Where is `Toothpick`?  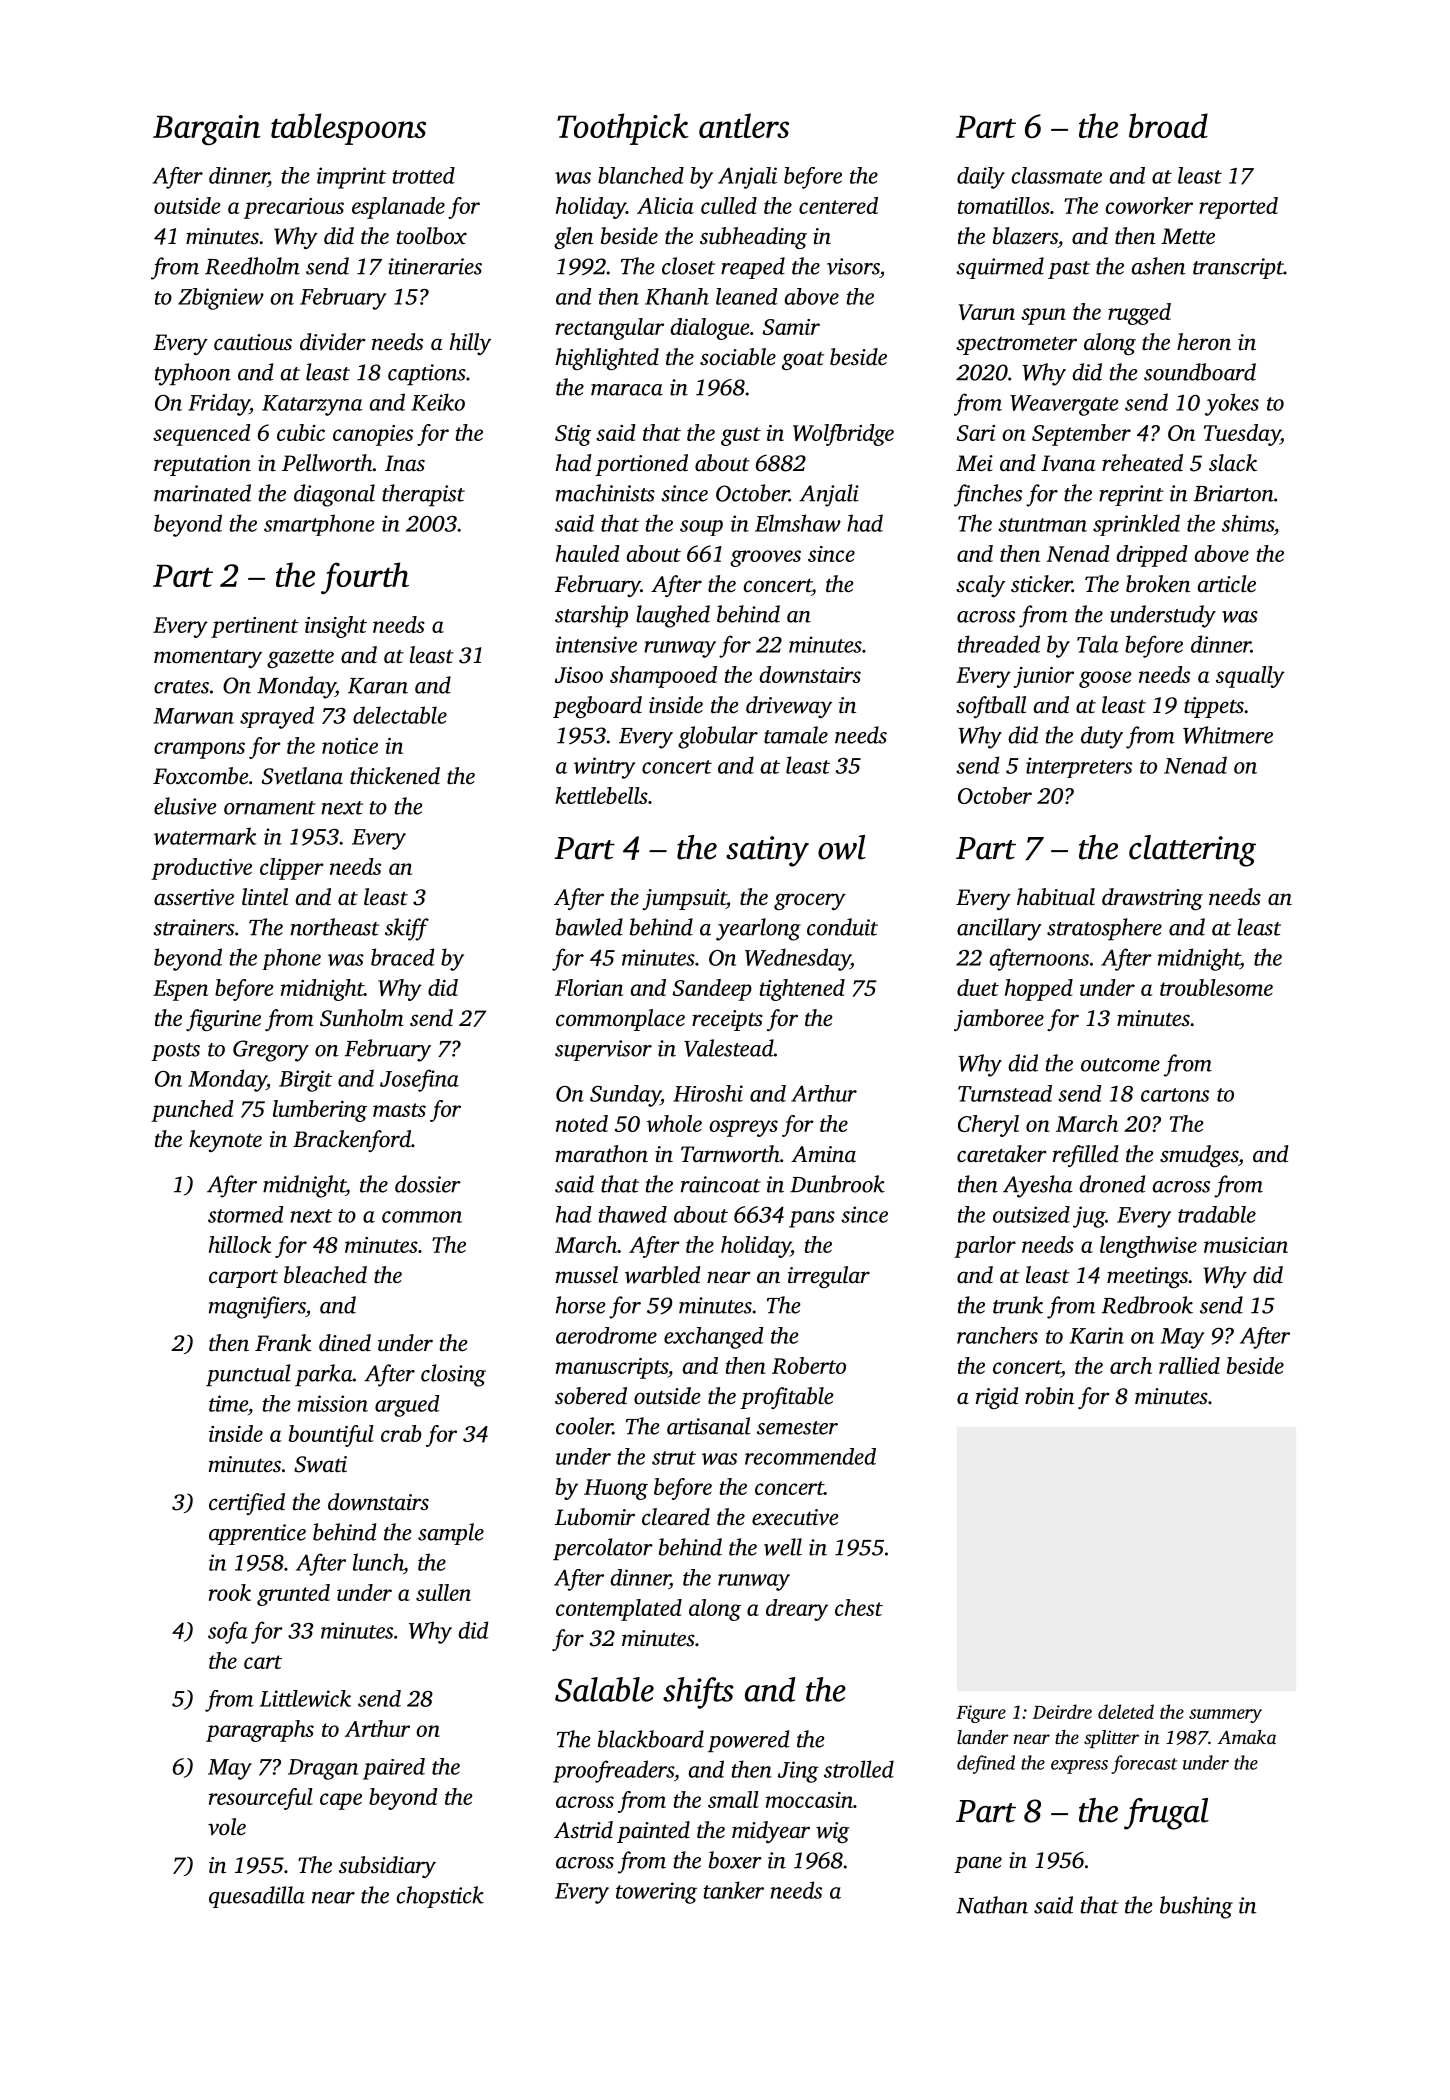
Toothpick is located at coordinates (623, 129).
